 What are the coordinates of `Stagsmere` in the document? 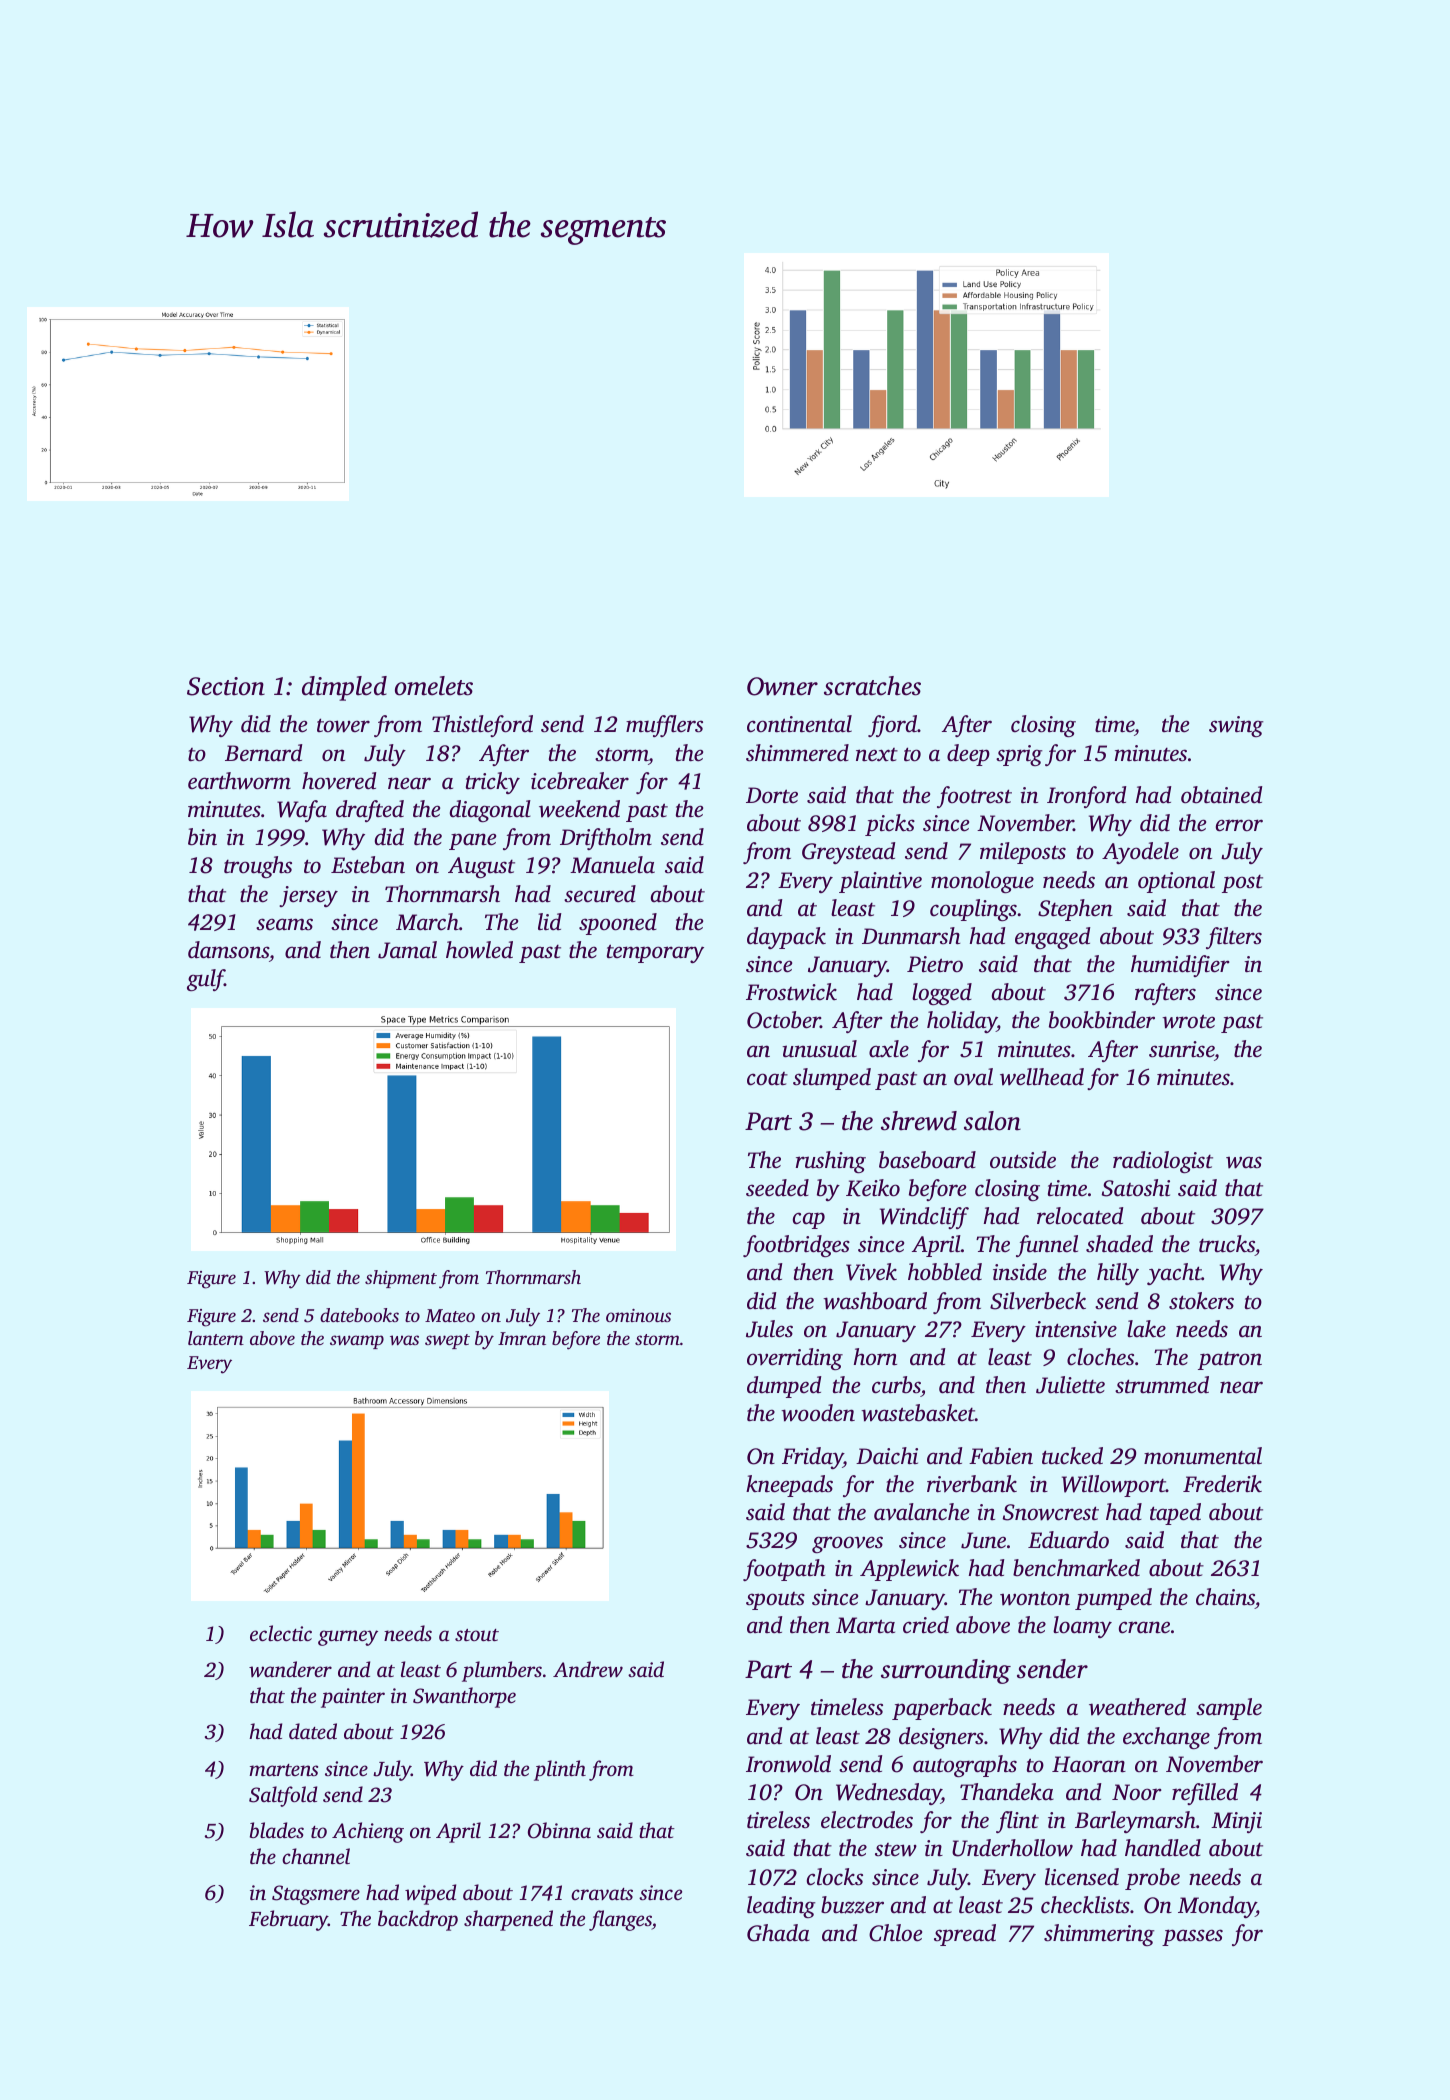 It's located at (316, 1895).
